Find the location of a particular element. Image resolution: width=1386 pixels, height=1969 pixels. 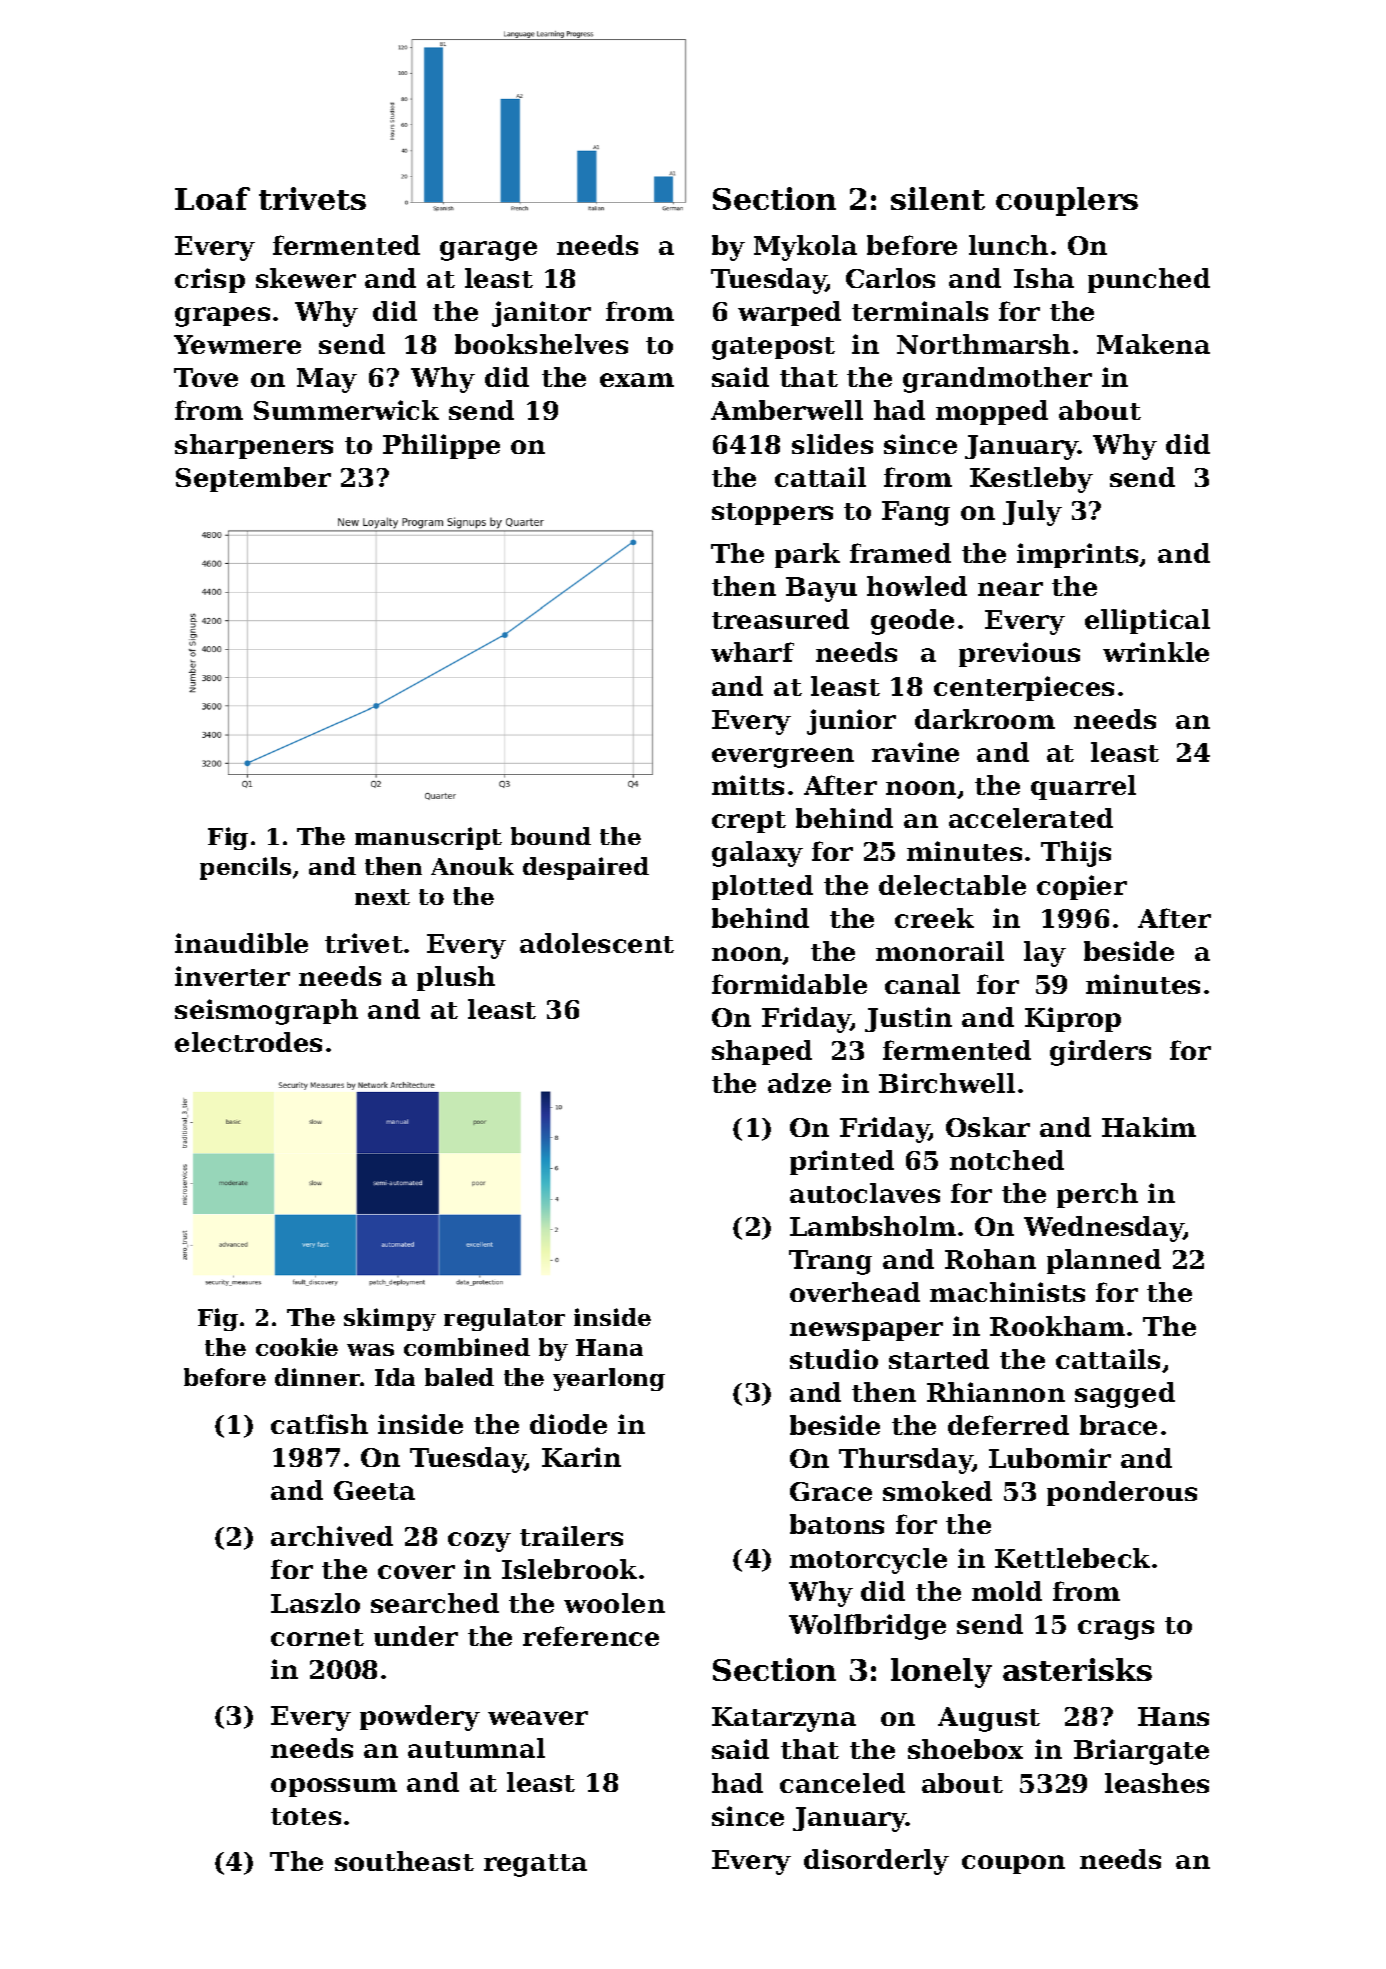

despaired is located at coordinates (586, 868).
